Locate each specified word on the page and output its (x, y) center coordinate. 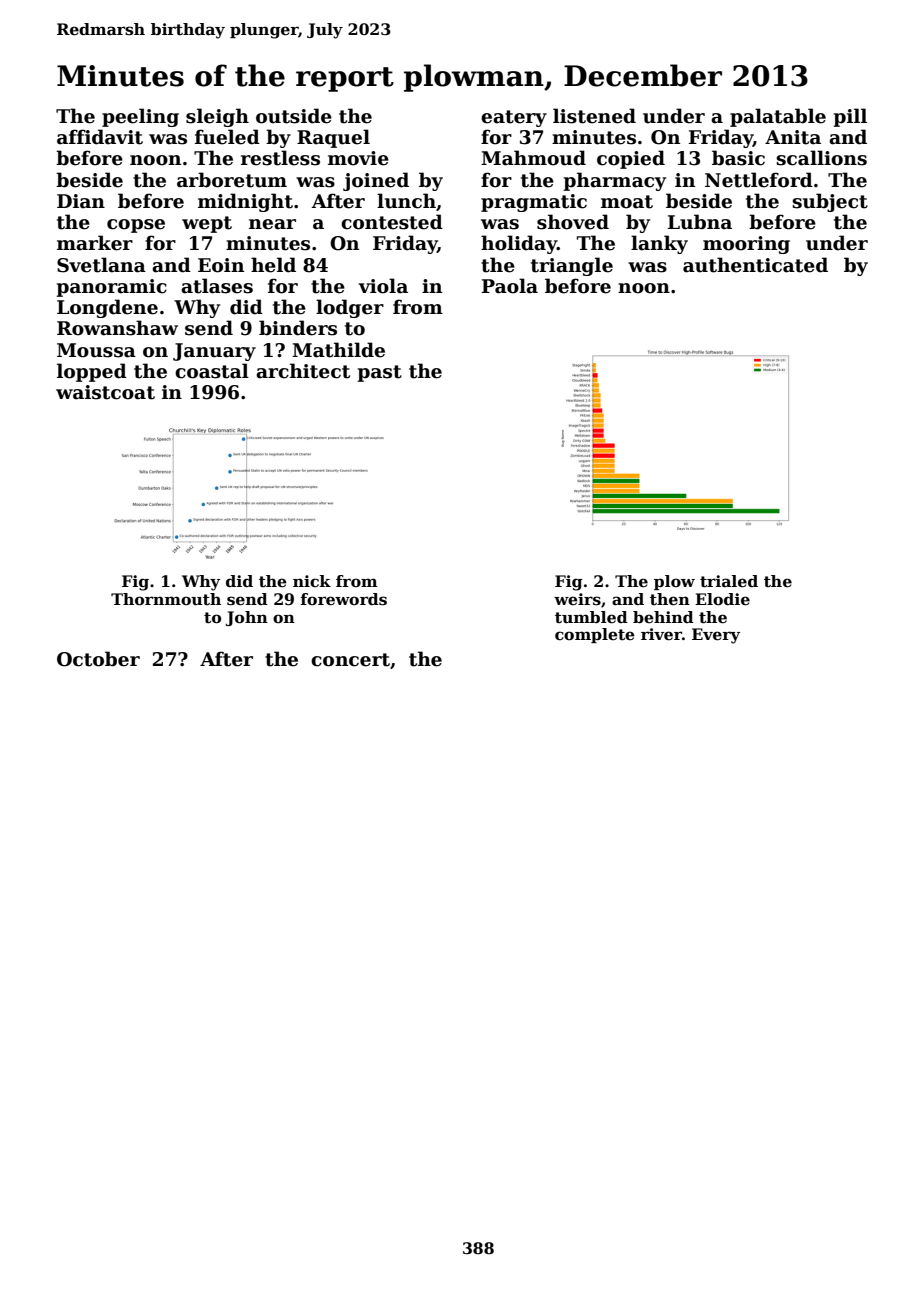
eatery (514, 118)
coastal (212, 371)
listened (594, 116)
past (379, 373)
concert (350, 660)
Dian (81, 201)
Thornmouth (166, 599)
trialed (729, 581)
